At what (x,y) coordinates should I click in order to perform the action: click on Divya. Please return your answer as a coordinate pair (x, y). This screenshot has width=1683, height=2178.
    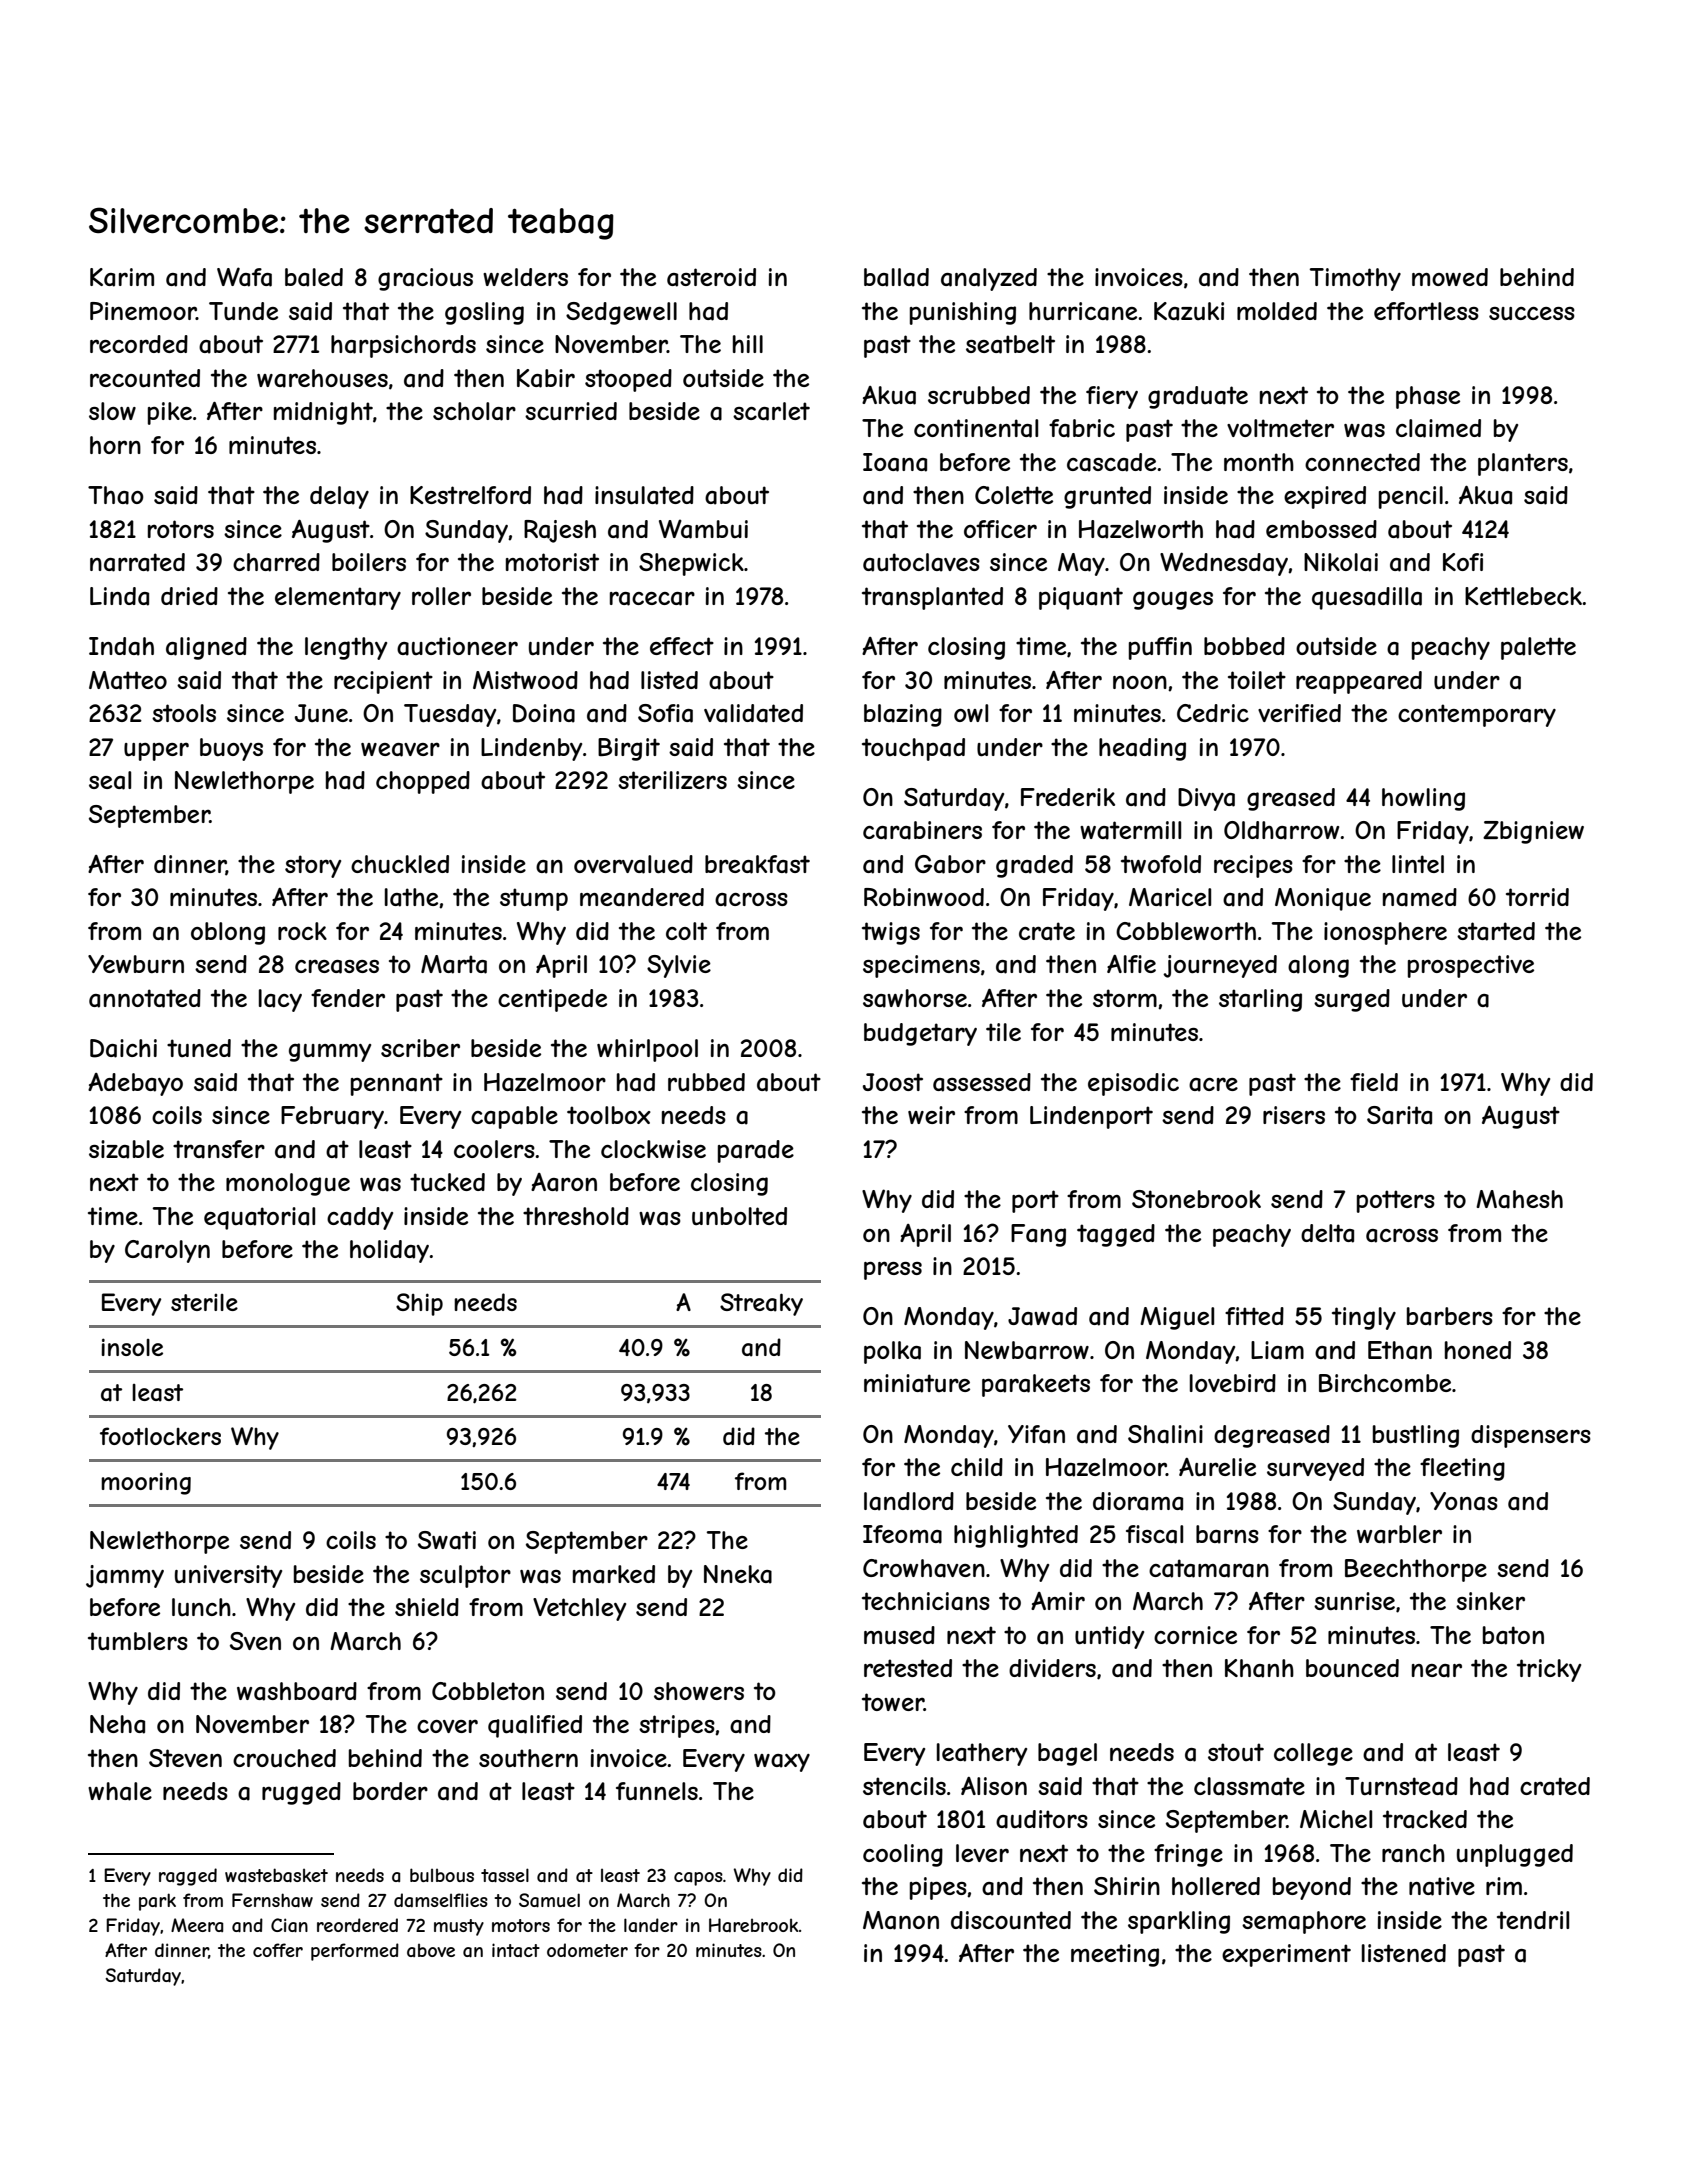
    Looking at the image, I should click on (1206, 799).
